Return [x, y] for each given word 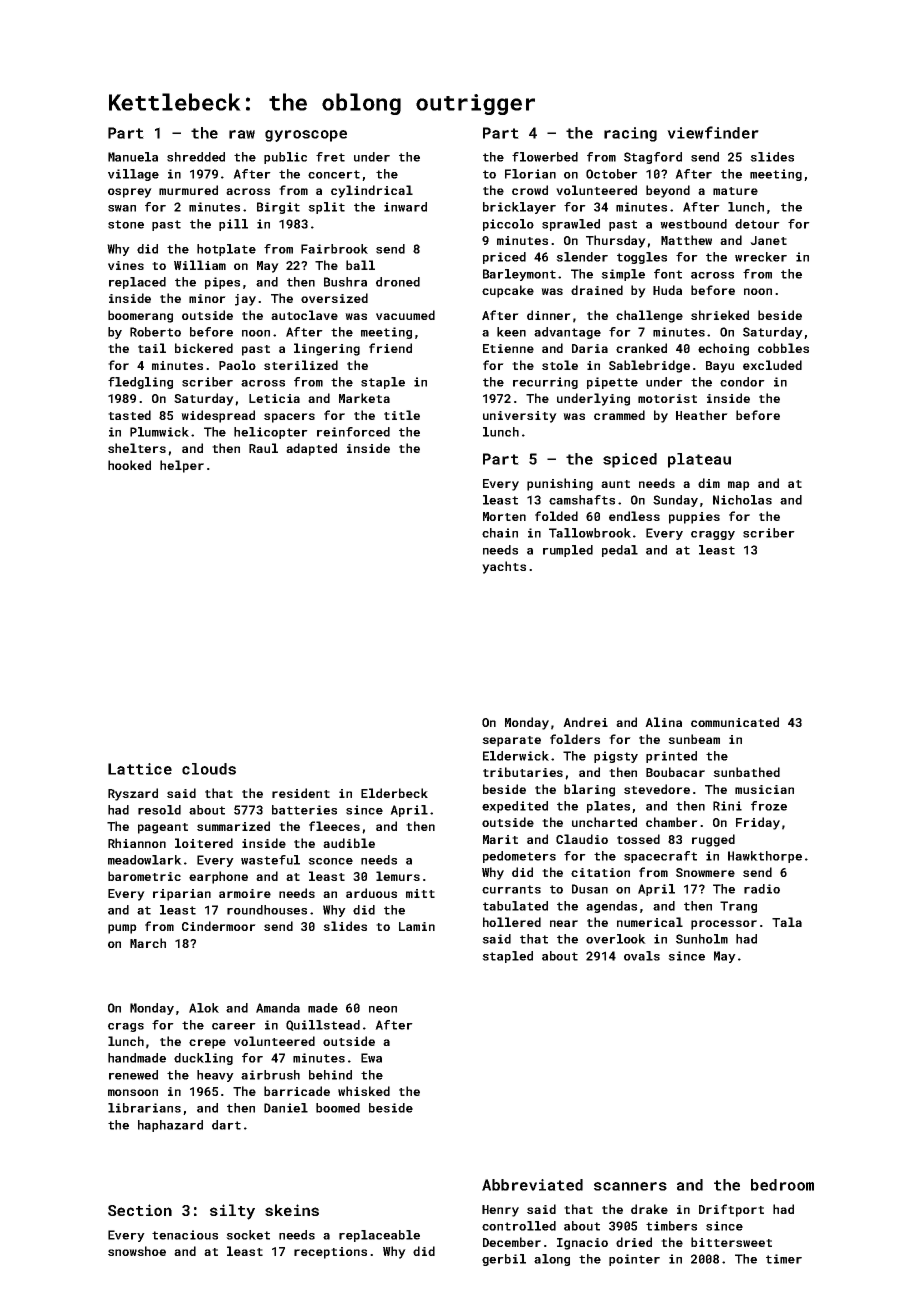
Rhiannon [137, 843]
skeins [292, 1210]
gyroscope [306, 136]
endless [634, 516]
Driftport [731, 1210]
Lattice [140, 769]
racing [630, 134]
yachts [504, 567]
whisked [364, 1091]
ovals [642, 956]
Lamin [417, 926]
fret [330, 157]
